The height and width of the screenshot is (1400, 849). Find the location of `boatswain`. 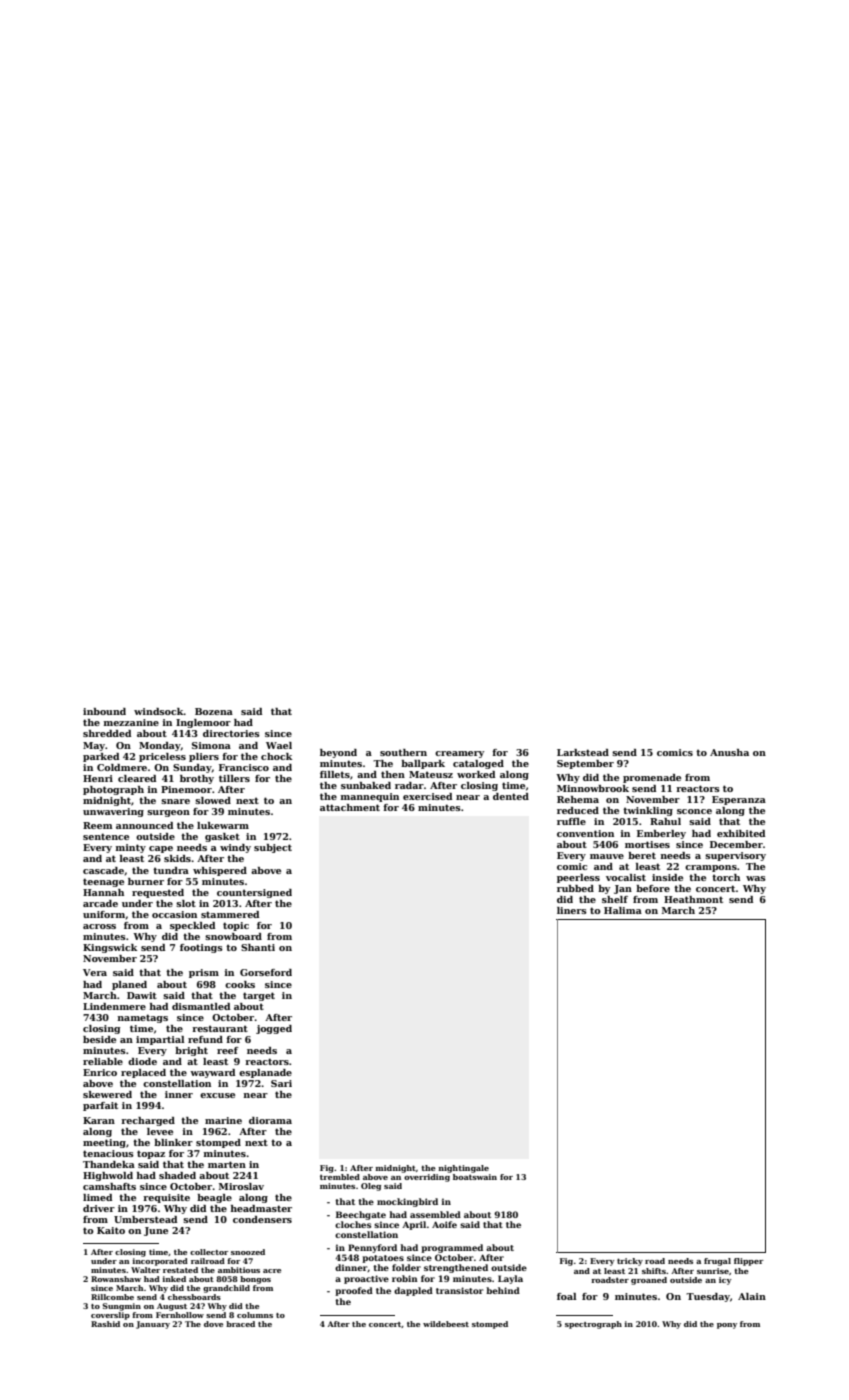

boatswain is located at coordinates (475, 1177).
